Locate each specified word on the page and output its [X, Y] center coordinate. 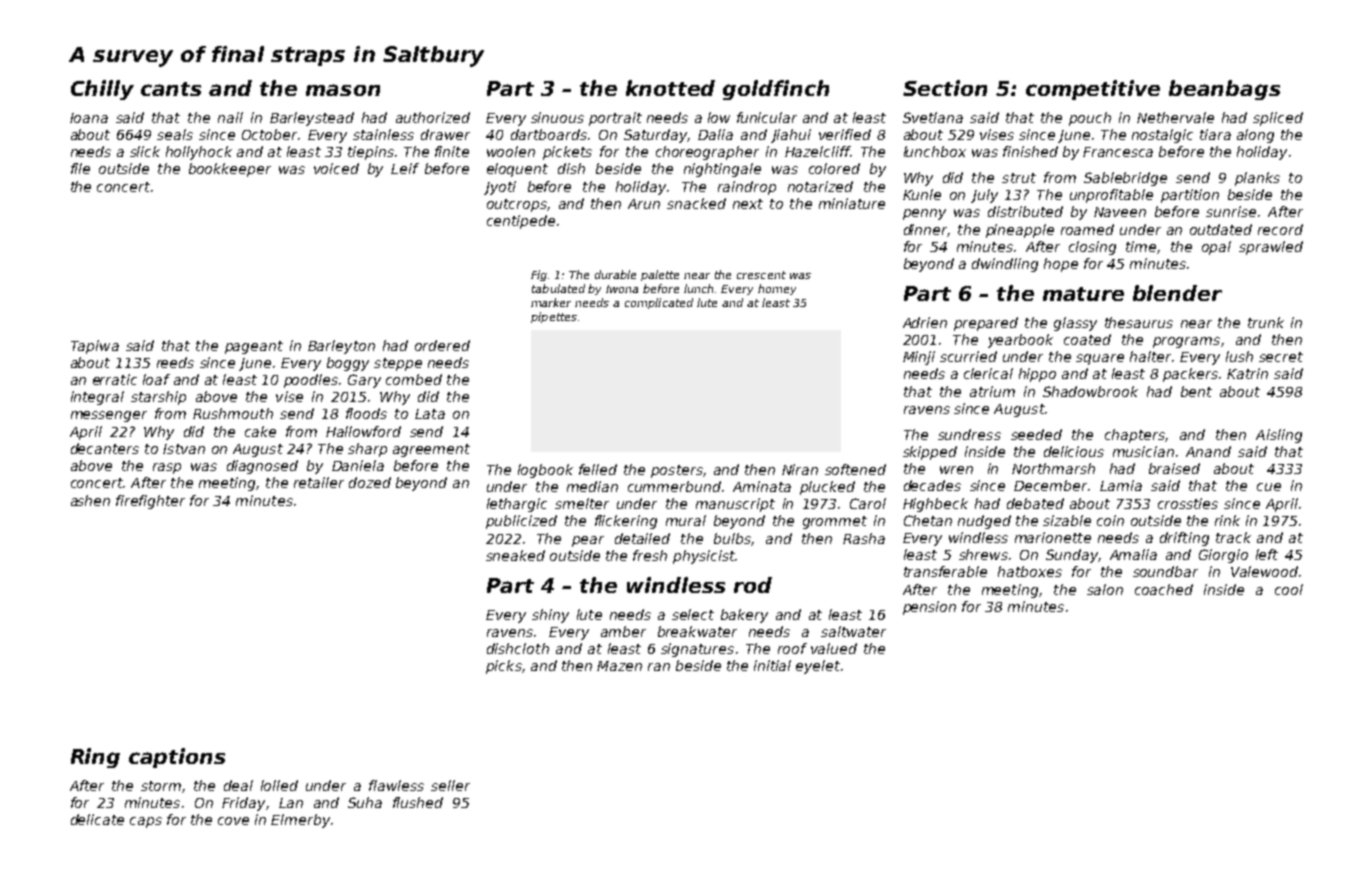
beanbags [1224, 90]
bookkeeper [230, 170]
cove [233, 821]
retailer [319, 482]
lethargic [517, 505]
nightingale [722, 170]
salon [1105, 589]
